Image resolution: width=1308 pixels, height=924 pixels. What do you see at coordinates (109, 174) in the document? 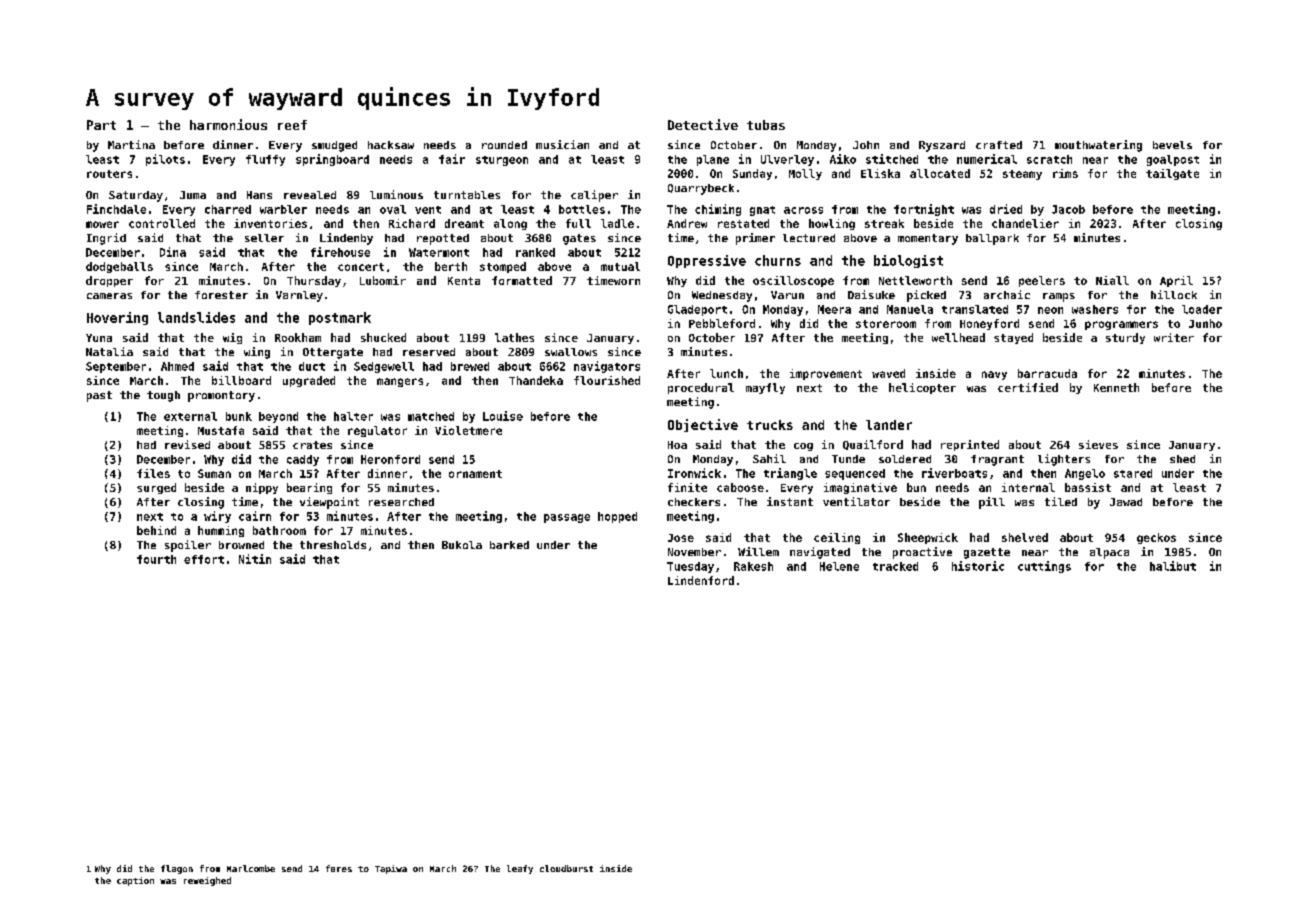
I see `routers` at bounding box center [109, 174].
